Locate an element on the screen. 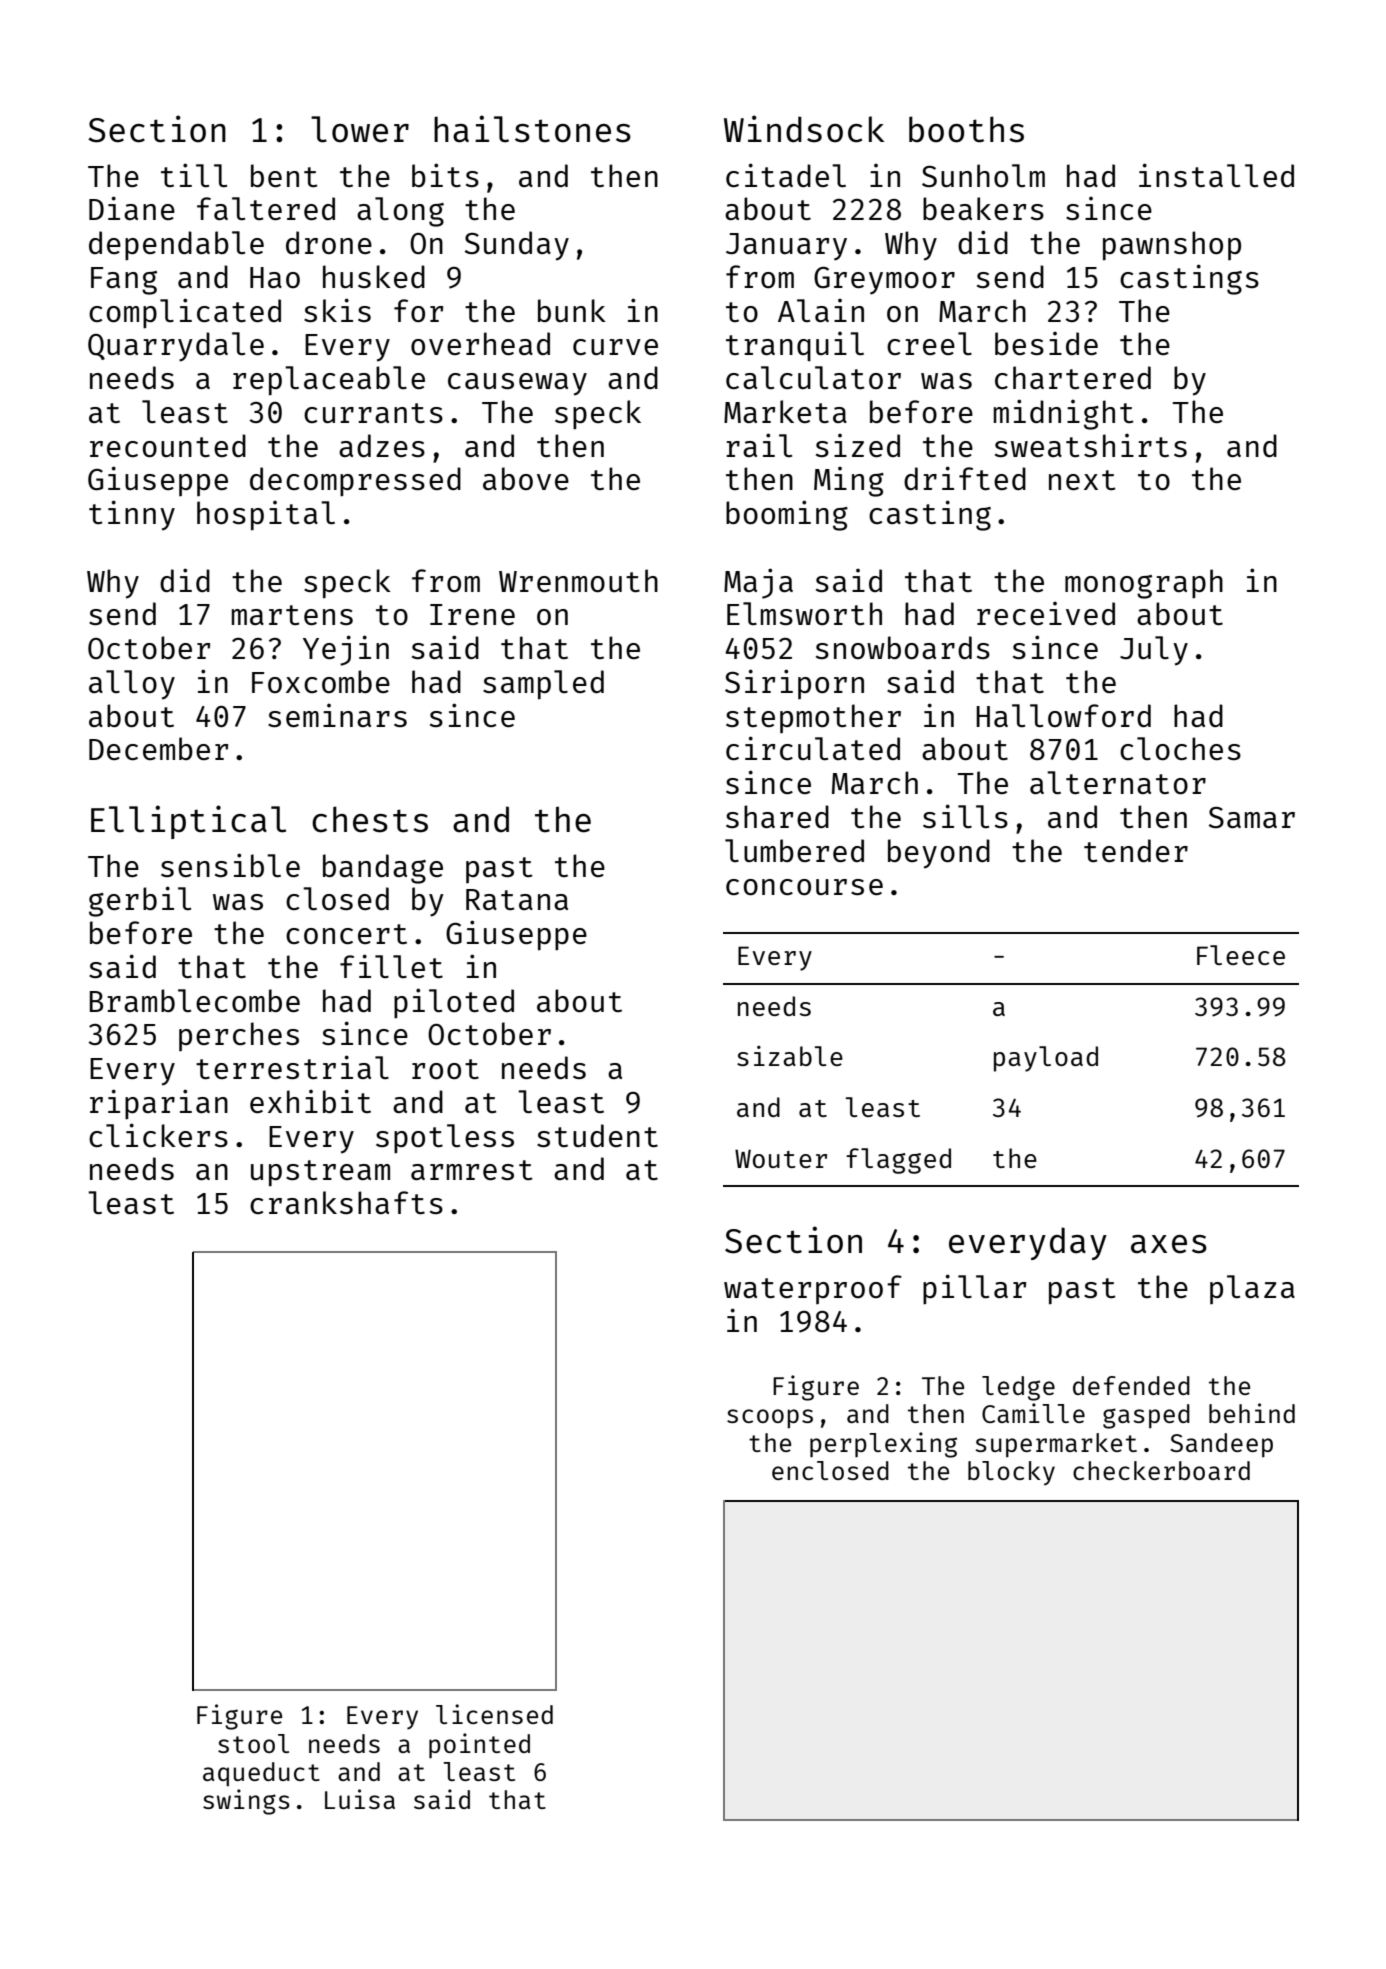 Image resolution: width=1386 pixels, height=1969 pixels. till is located at coordinates (194, 175).
